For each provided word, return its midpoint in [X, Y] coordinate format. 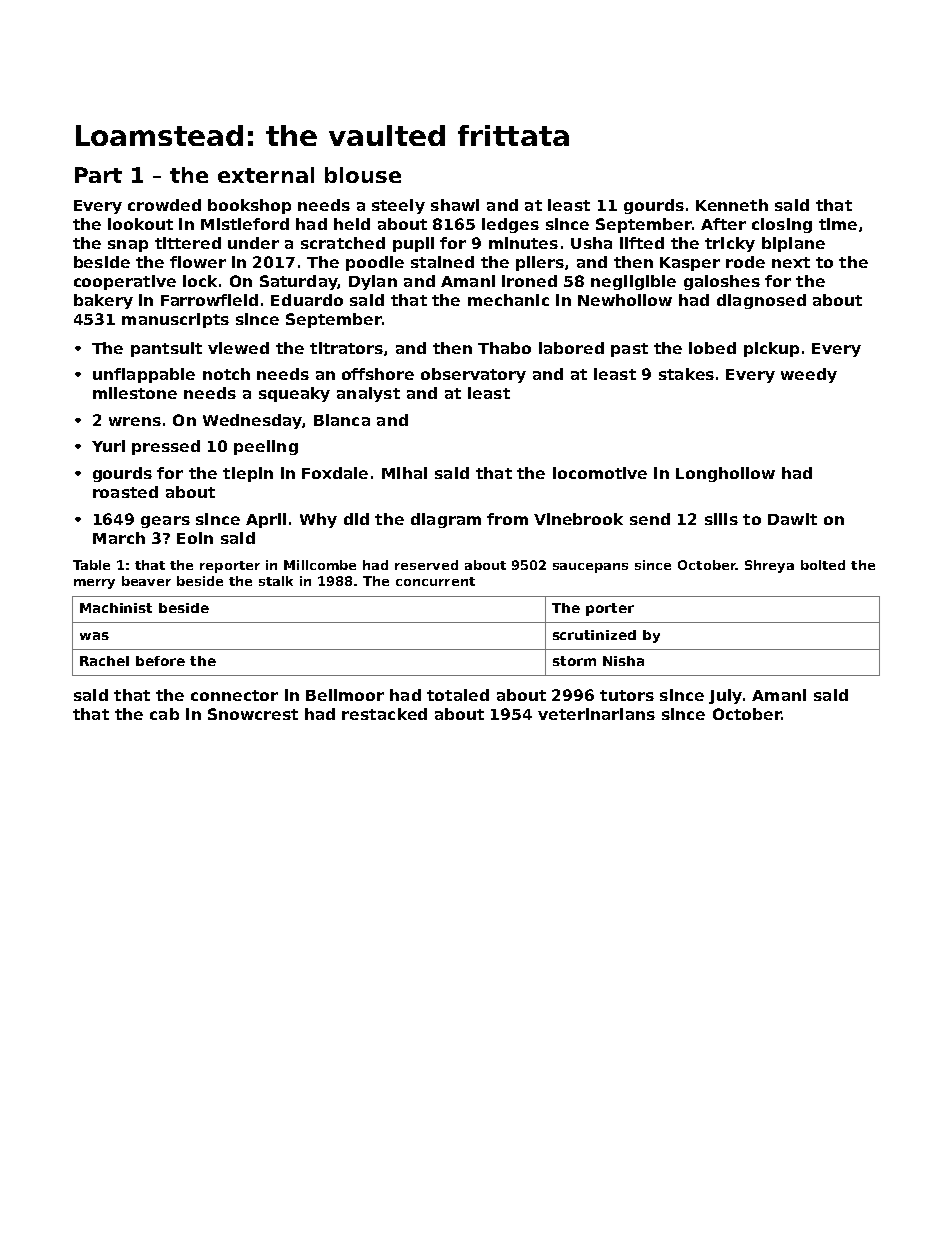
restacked [384, 714]
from [507, 519]
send [650, 519]
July [725, 696]
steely [398, 206]
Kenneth [732, 205]
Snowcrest [253, 714]
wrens [135, 421]
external [266, 175]
